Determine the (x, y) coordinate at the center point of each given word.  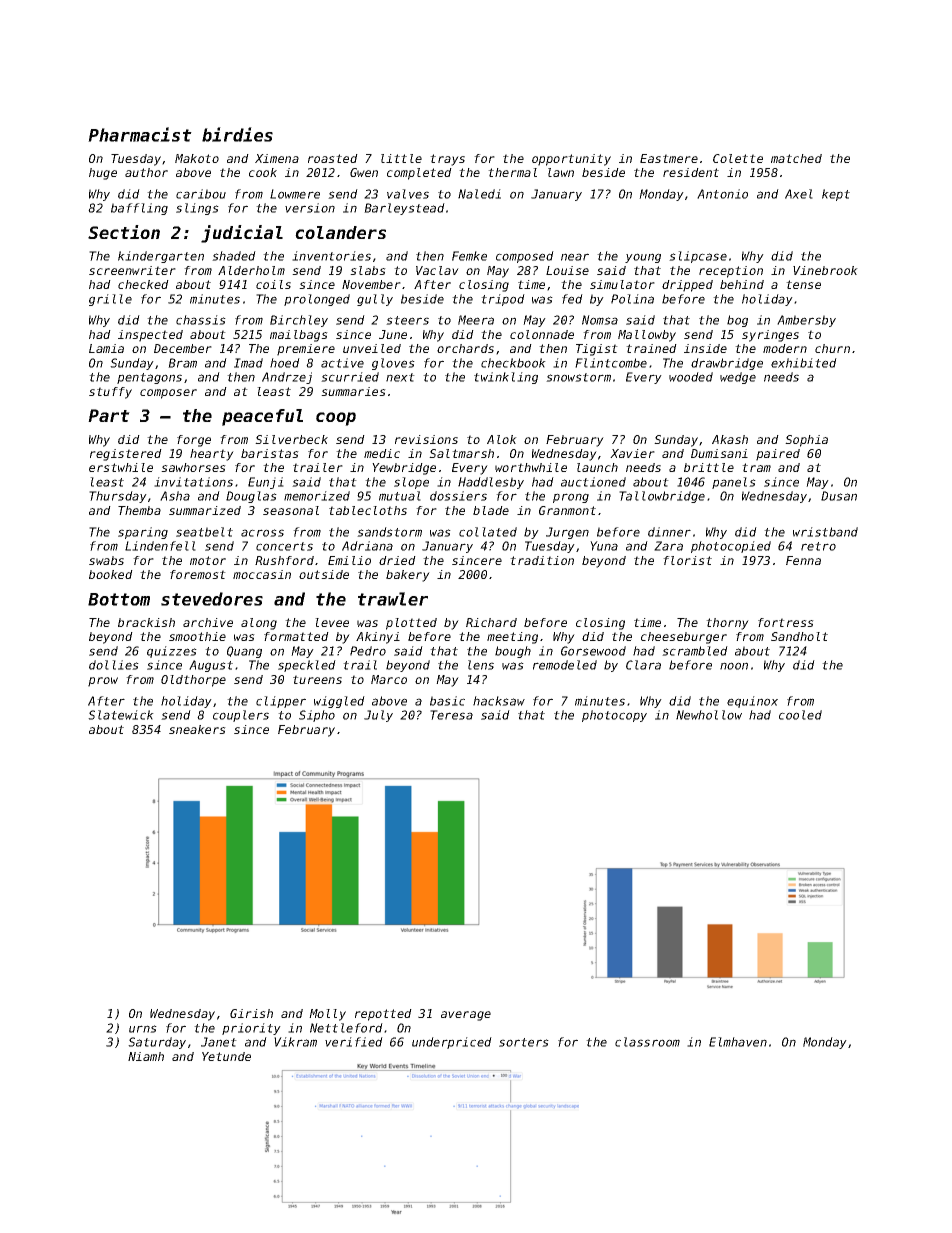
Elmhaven (738, 1042)
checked (143, 284)
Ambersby (806, 321)
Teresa (451, 715)
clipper (281, 702)
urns (143, 1029)
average (466, 1016)
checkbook (513, 363)
